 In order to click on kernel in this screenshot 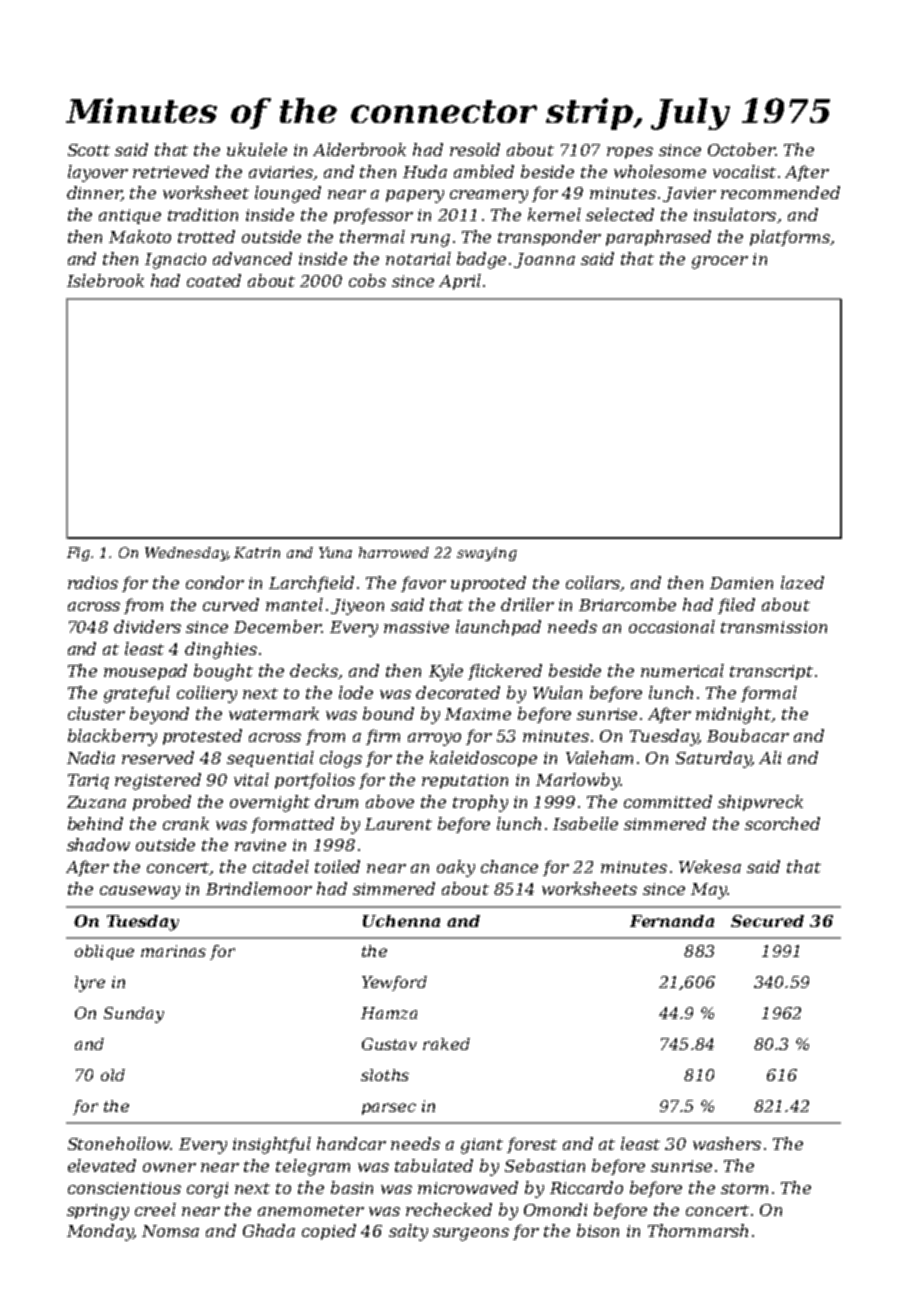, I will do `click(554, 214)`.
